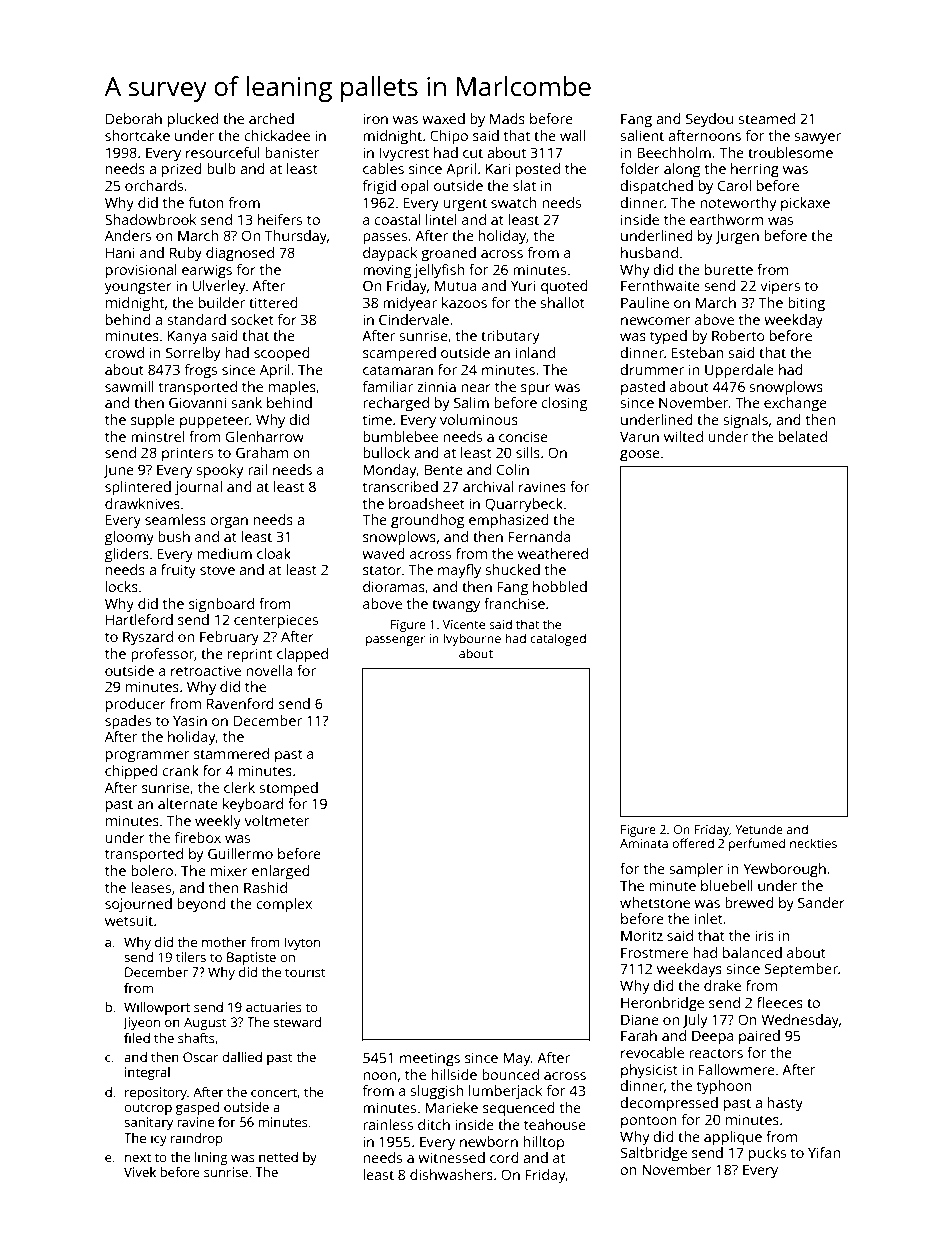  Describe the element at coordinates (780, 1002) in the document. I see `fleeces` at that location.
